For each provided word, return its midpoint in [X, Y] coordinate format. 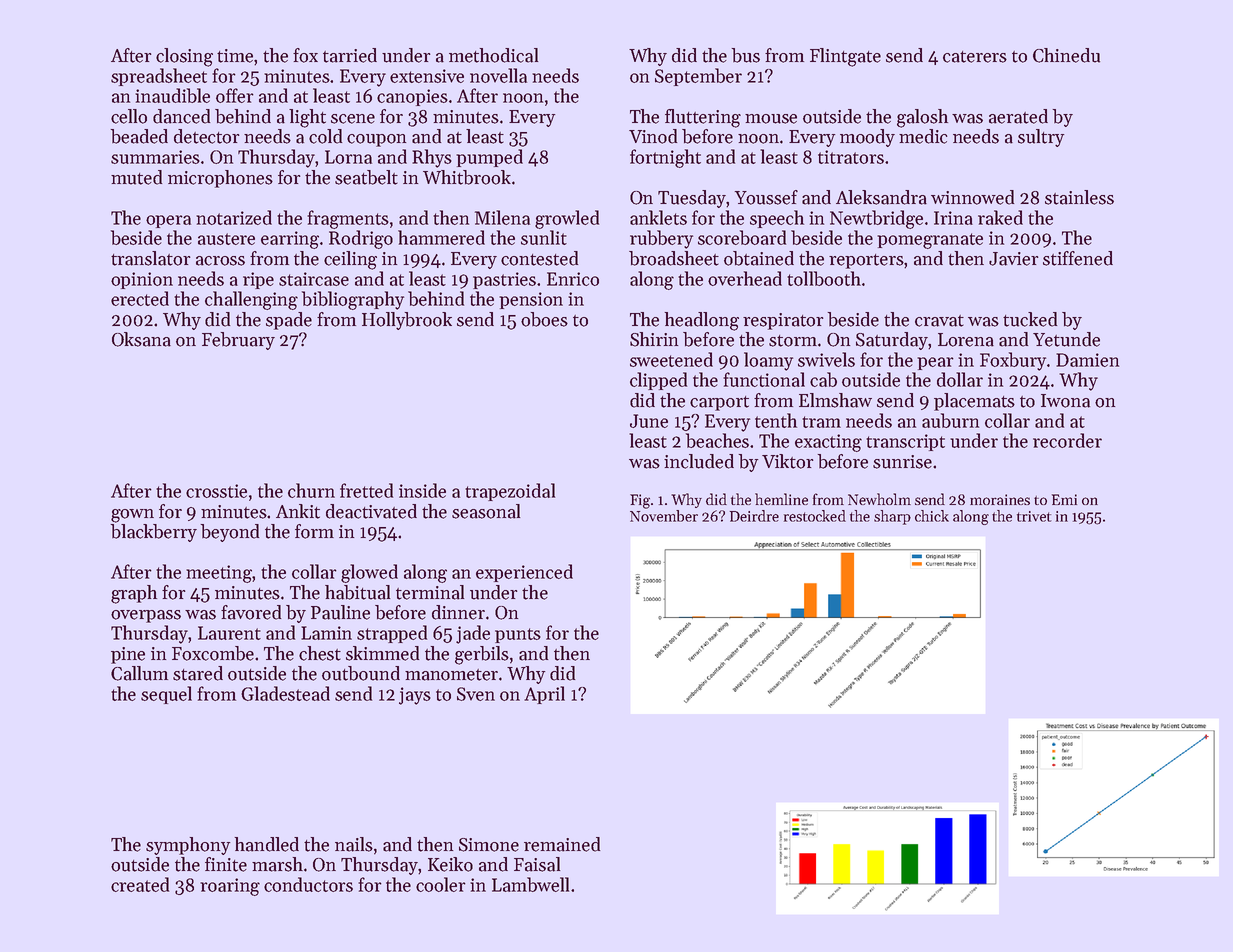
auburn [950, 420]
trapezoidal [510, 492]
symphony [188, 846]
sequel [166, 695]
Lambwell [530, 884]
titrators [851, 157]
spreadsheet [159, 77]
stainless [1079, 197]
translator [151, 258]
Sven [476, 694]
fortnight [665, 158]
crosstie [216, 491]
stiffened [1078, 258]
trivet [1034, 516]
